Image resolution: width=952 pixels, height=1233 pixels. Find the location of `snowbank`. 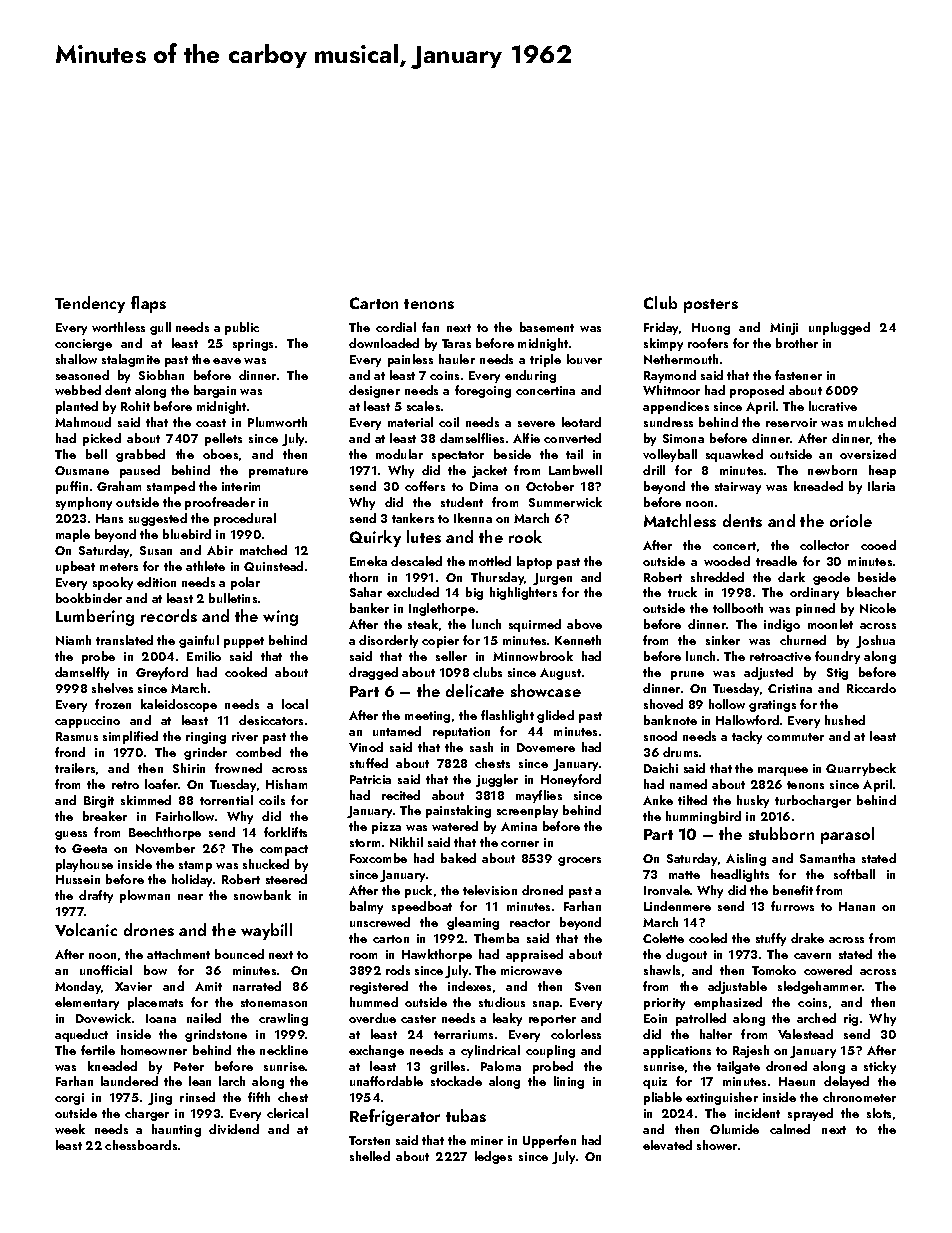

snowbank is located at coordinates (262, 895).
